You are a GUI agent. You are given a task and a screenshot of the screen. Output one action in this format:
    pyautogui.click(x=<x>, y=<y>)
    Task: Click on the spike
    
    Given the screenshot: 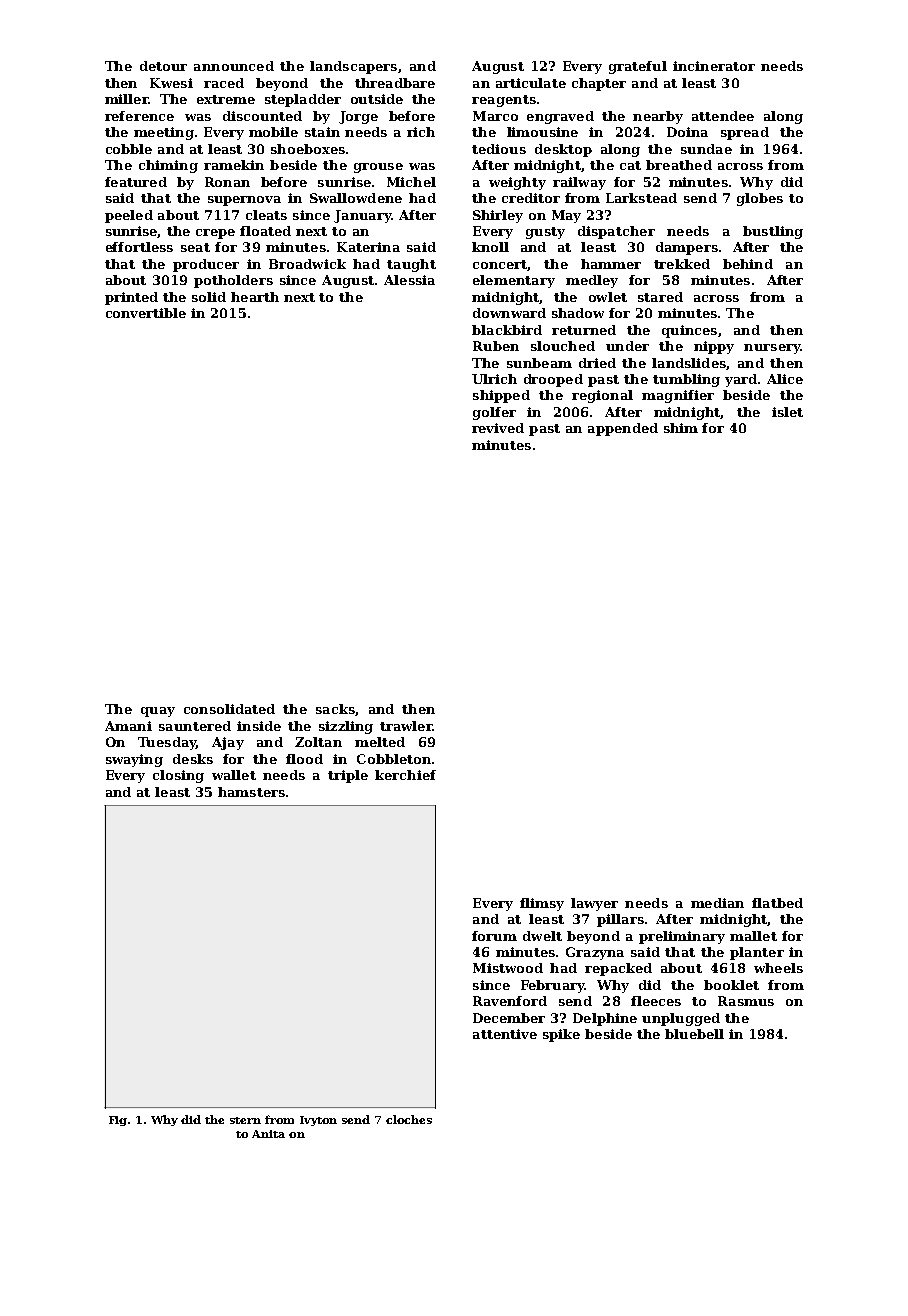 What is the action you would take?
    pyautogui.click(x=561, y=1035)
